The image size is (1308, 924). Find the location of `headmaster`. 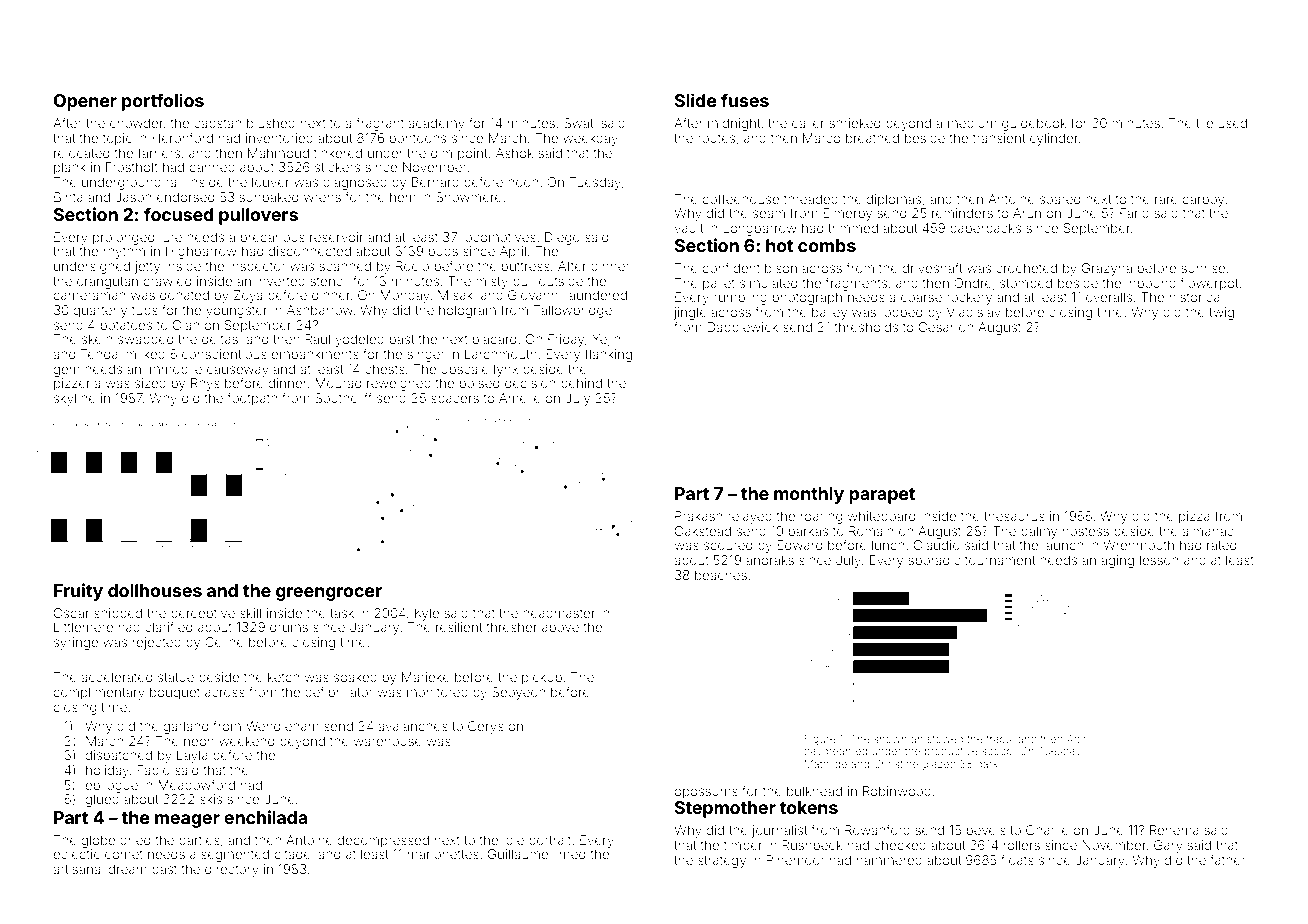

headmaster is located at coordinates (559, 613).
